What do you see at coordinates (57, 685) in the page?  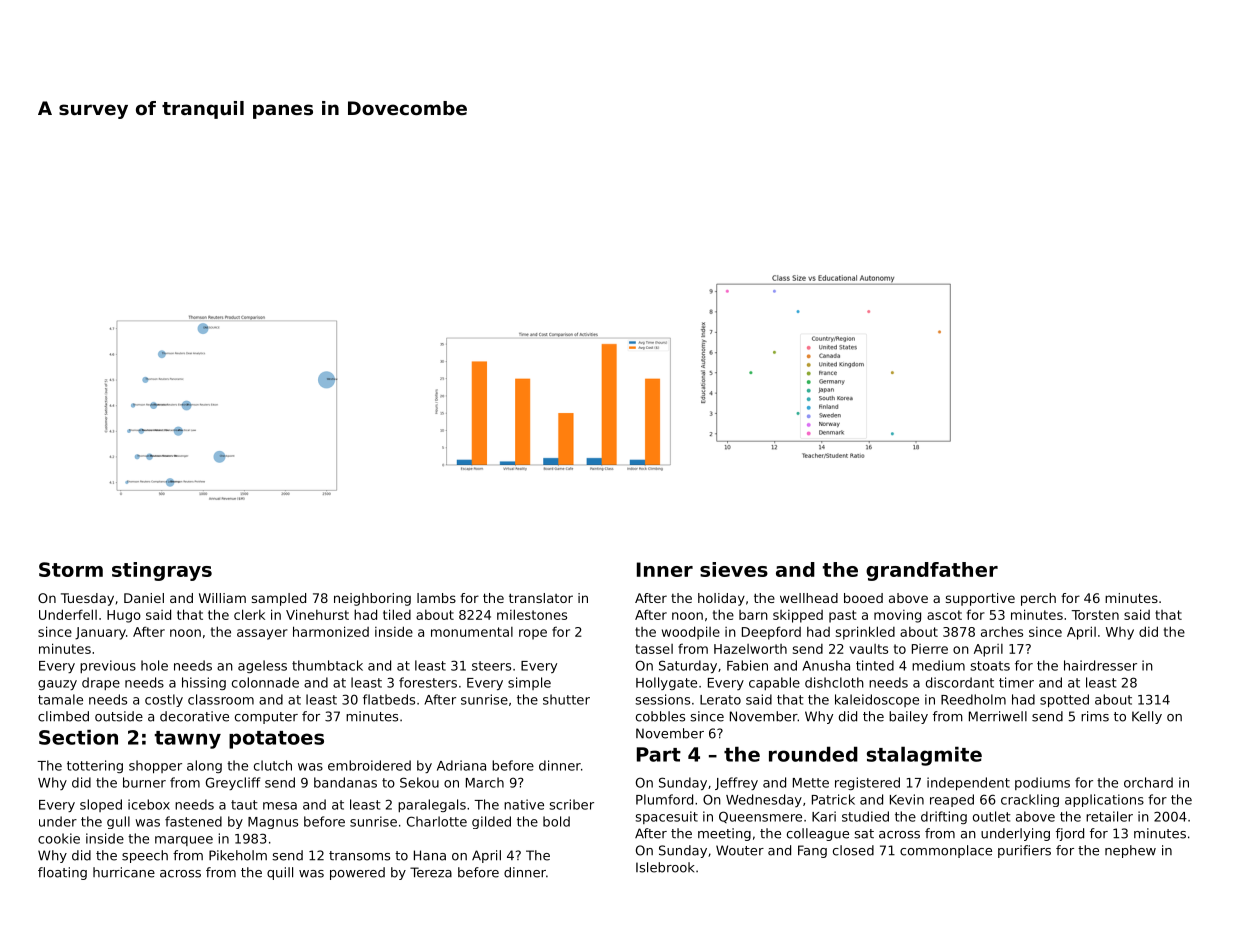 I see `gauzy` at bounding box center [57, 685].
